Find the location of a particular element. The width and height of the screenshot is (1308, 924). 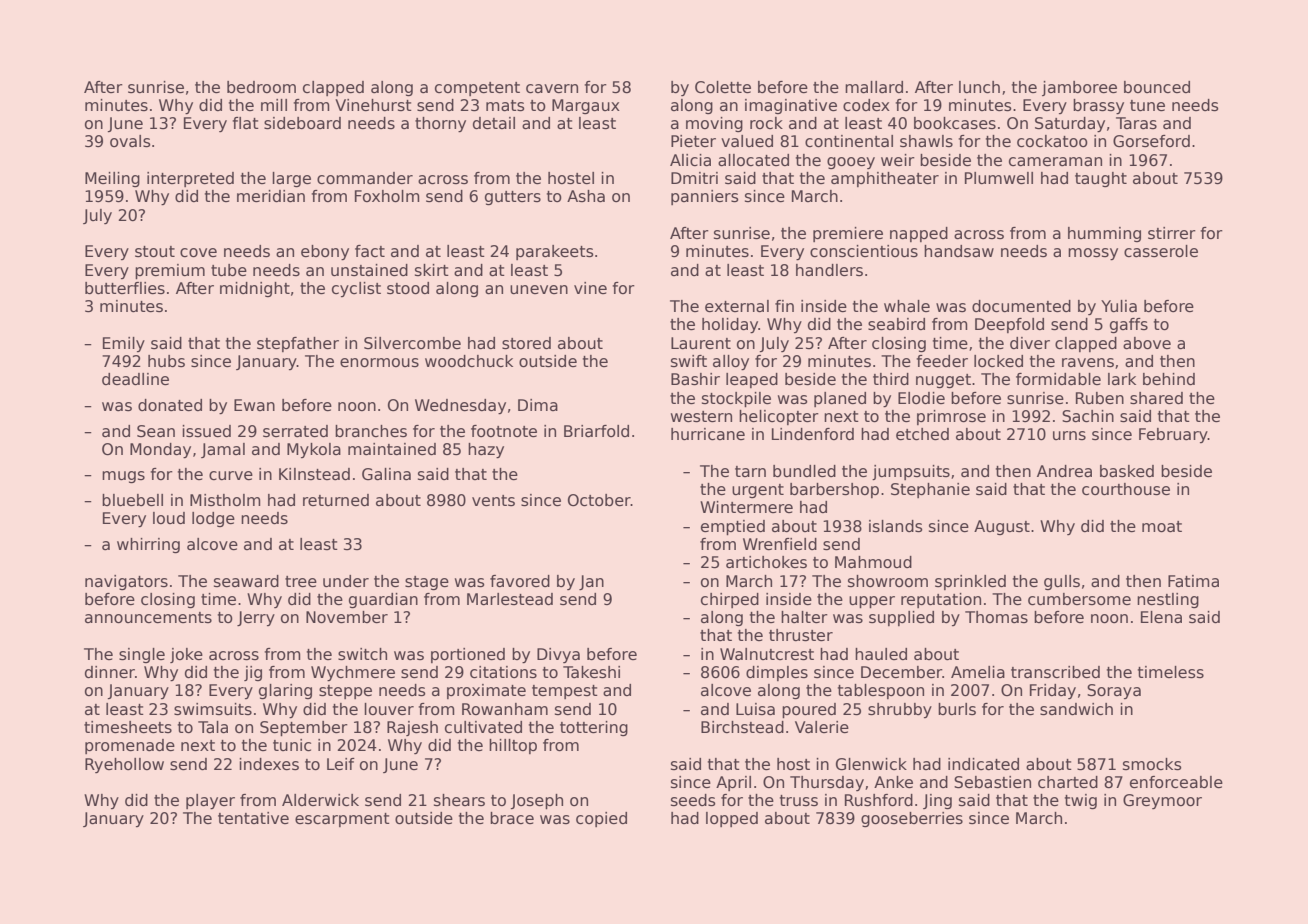

ovals is located at coordinates (130, 141).
